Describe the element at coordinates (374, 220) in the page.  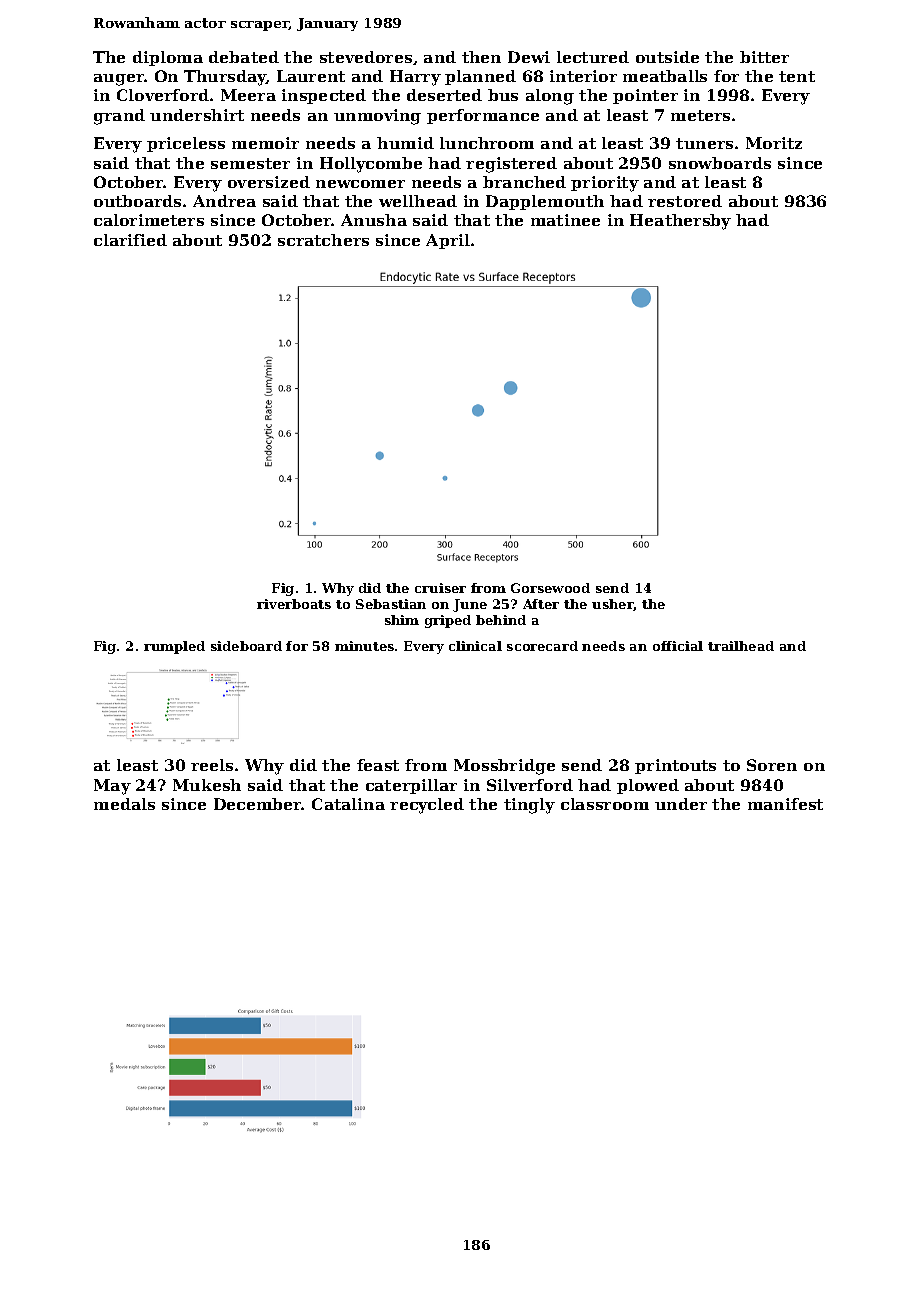
I see `Anusha` at that location.
